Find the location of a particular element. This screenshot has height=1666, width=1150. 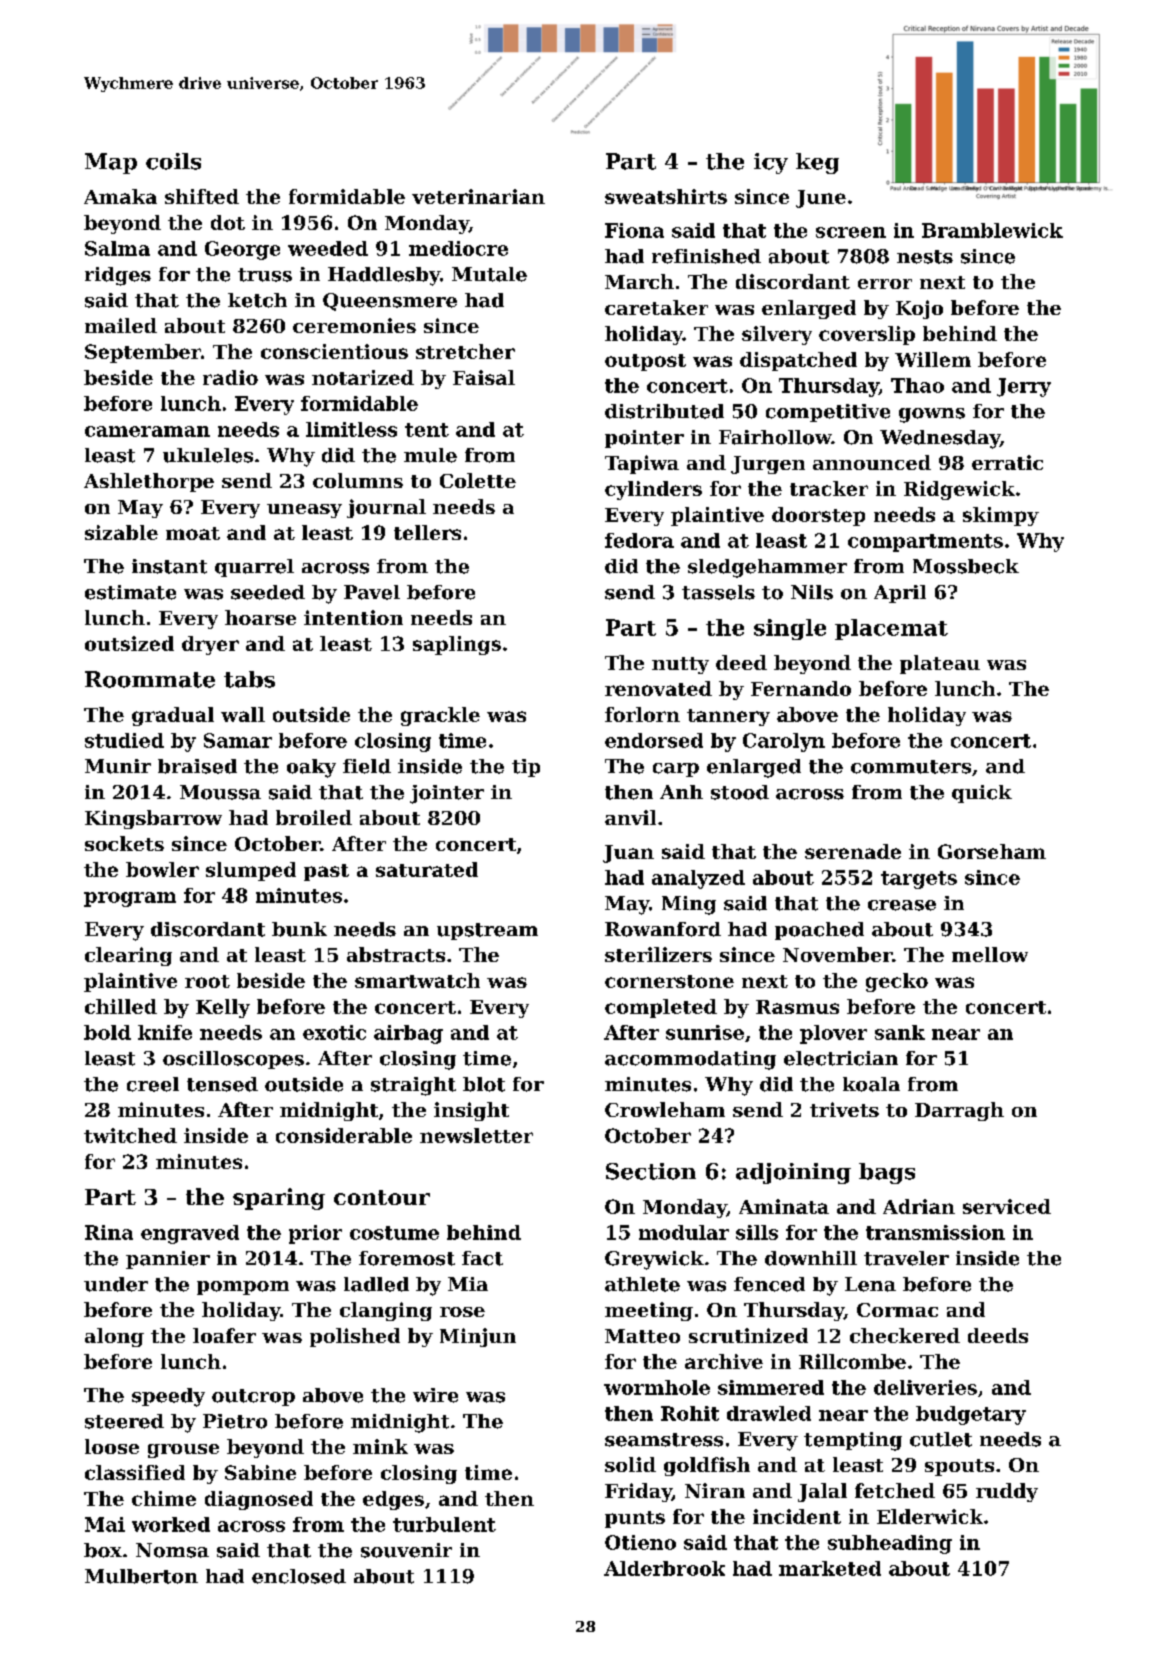

Fiona is located at coordinates (634, 230).
